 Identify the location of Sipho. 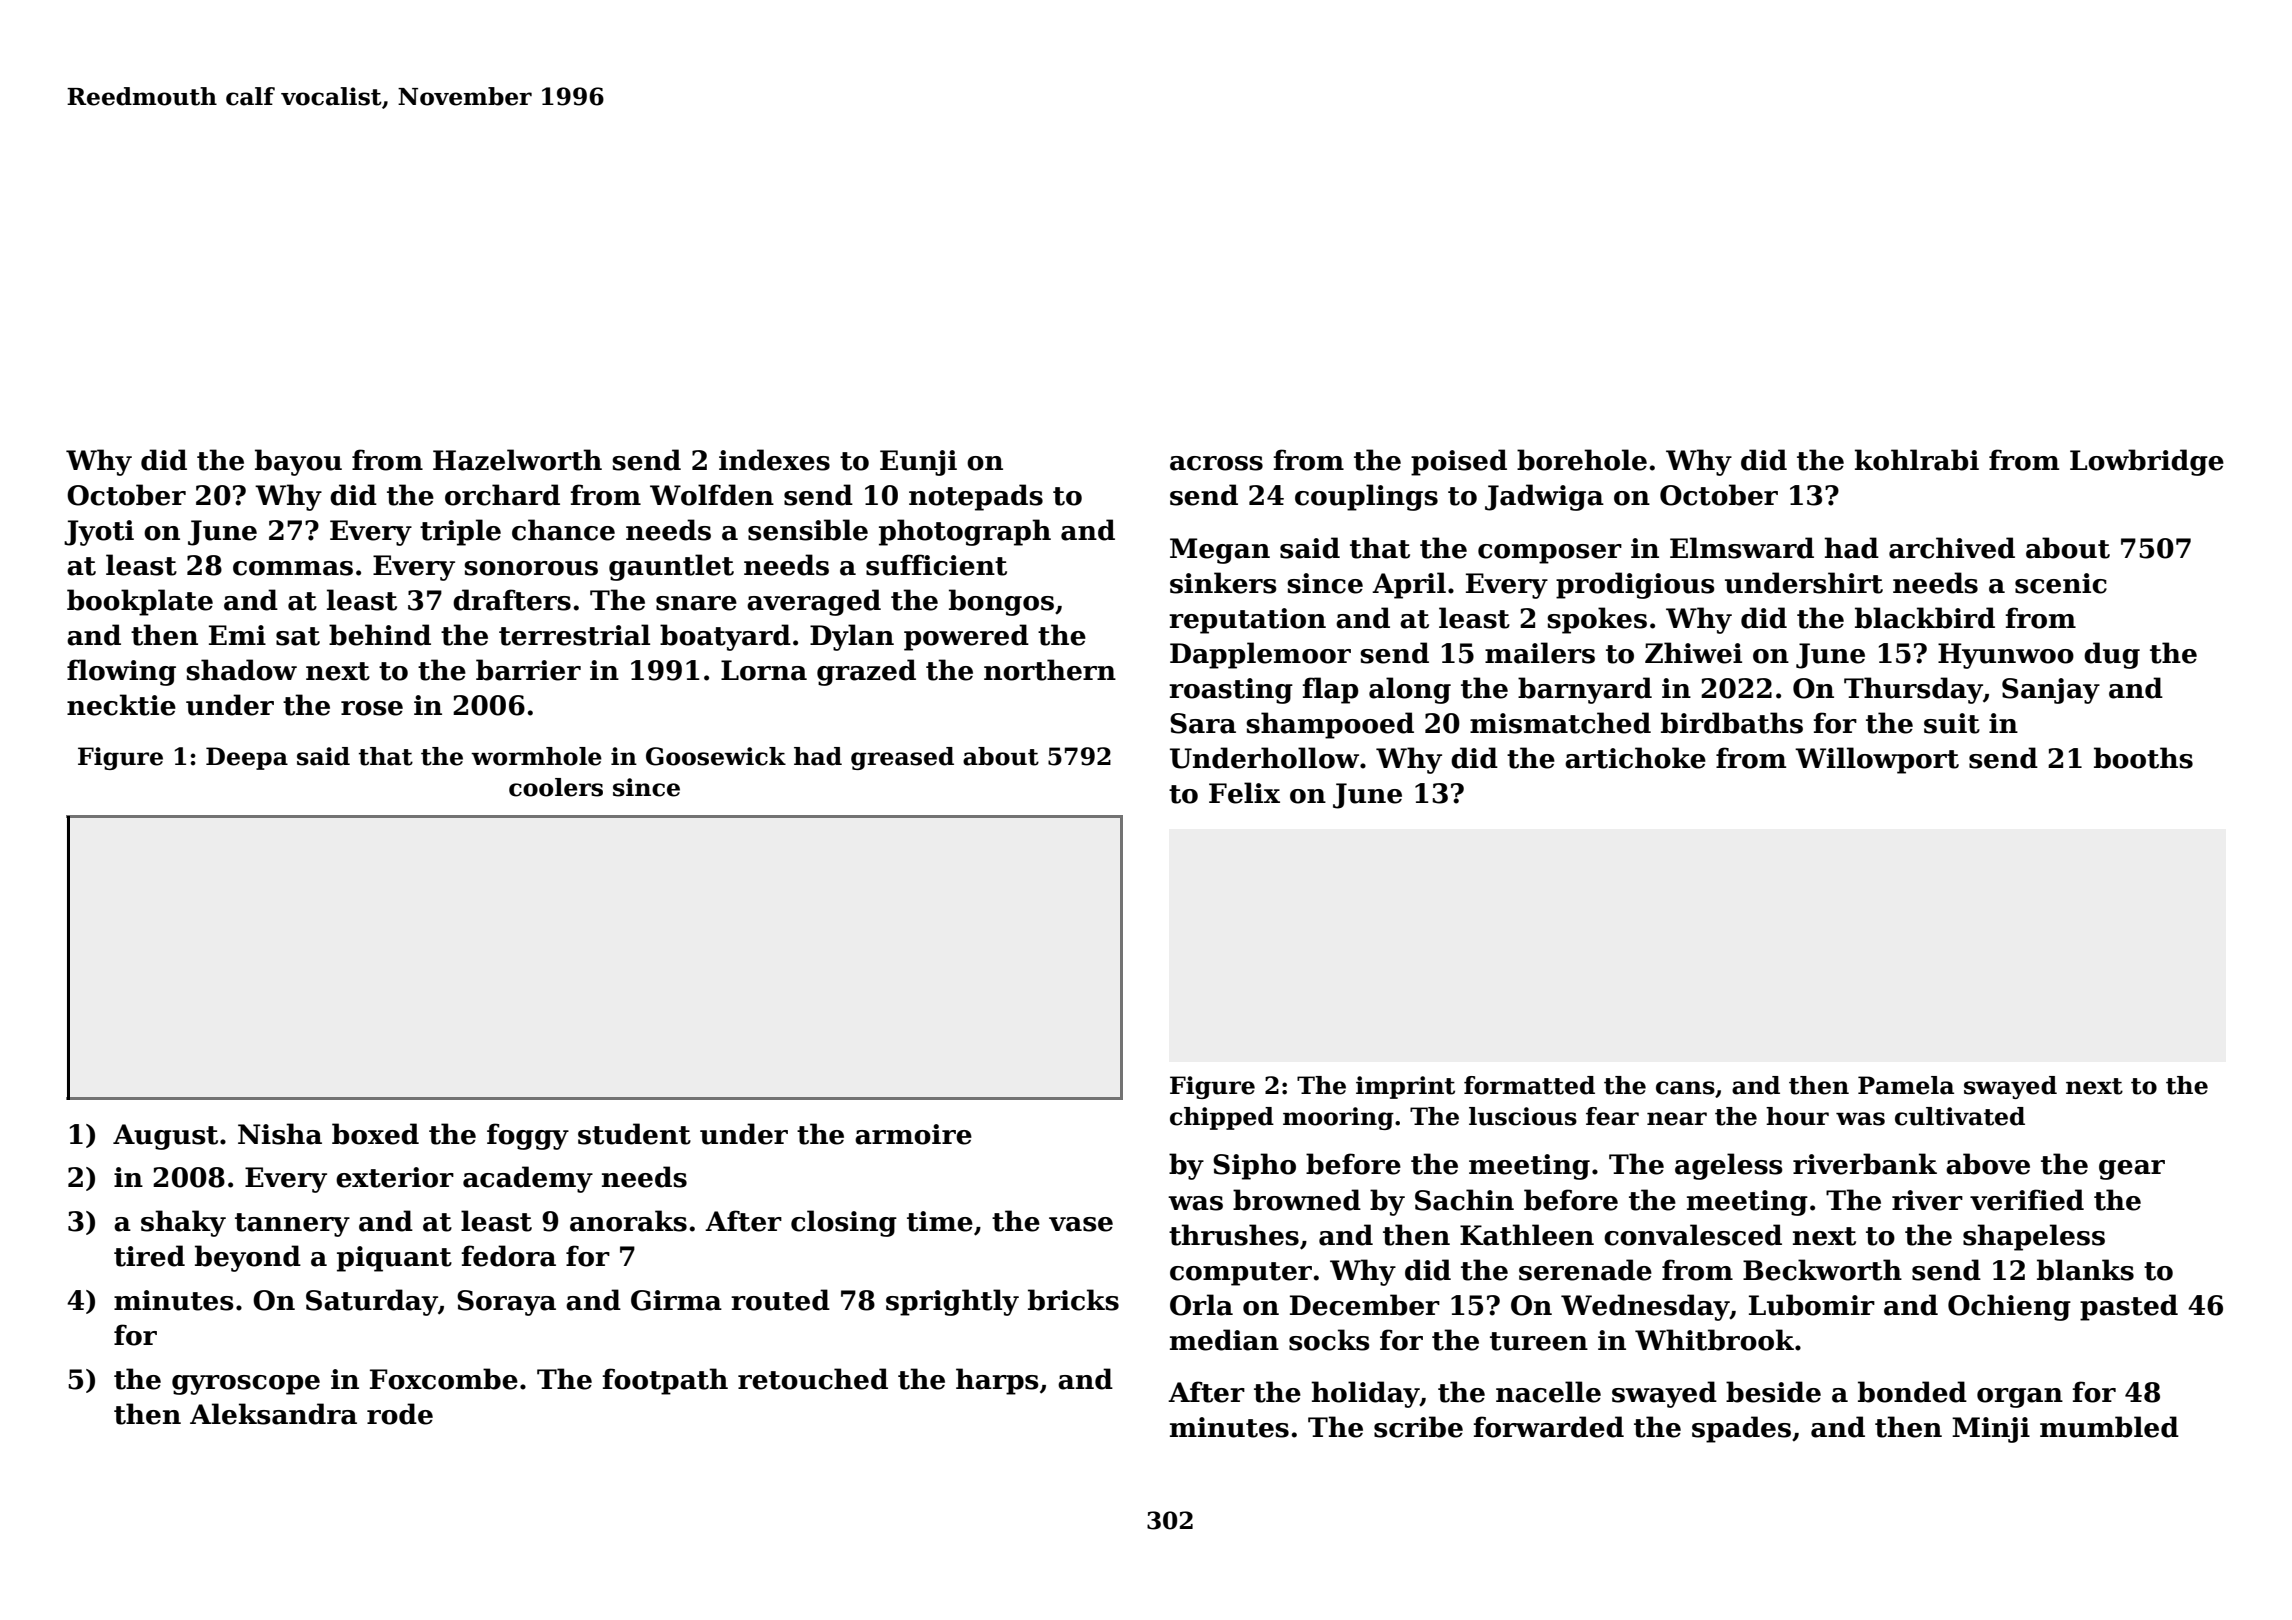
(1254, 1166).
